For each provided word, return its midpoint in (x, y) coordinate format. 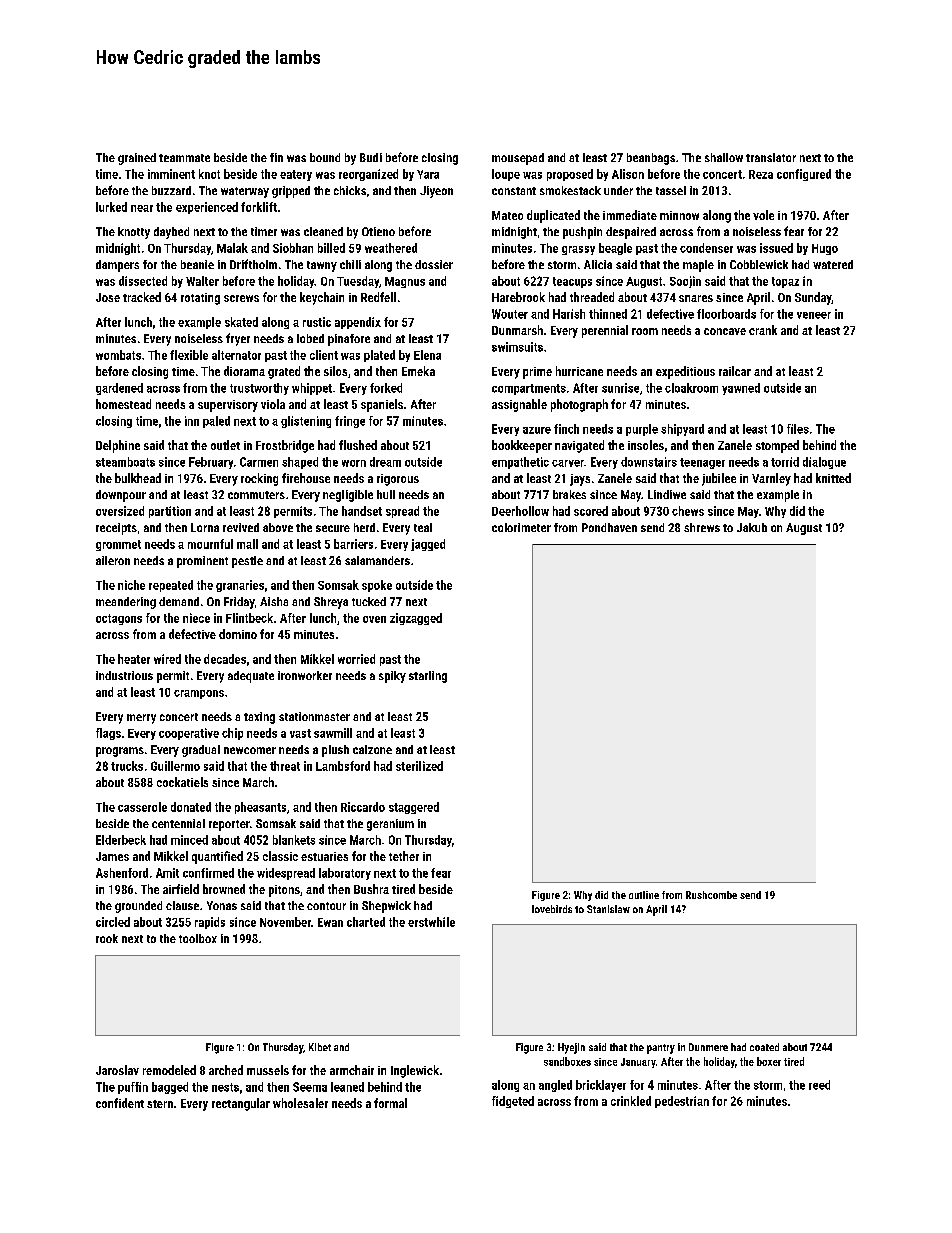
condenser (706, 248)
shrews (702, 527)
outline (644, 895)
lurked (111, 207)
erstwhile (431, 922)
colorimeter (521, 527)
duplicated (553, 216)
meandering (126, 603)
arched (226, 1070)
